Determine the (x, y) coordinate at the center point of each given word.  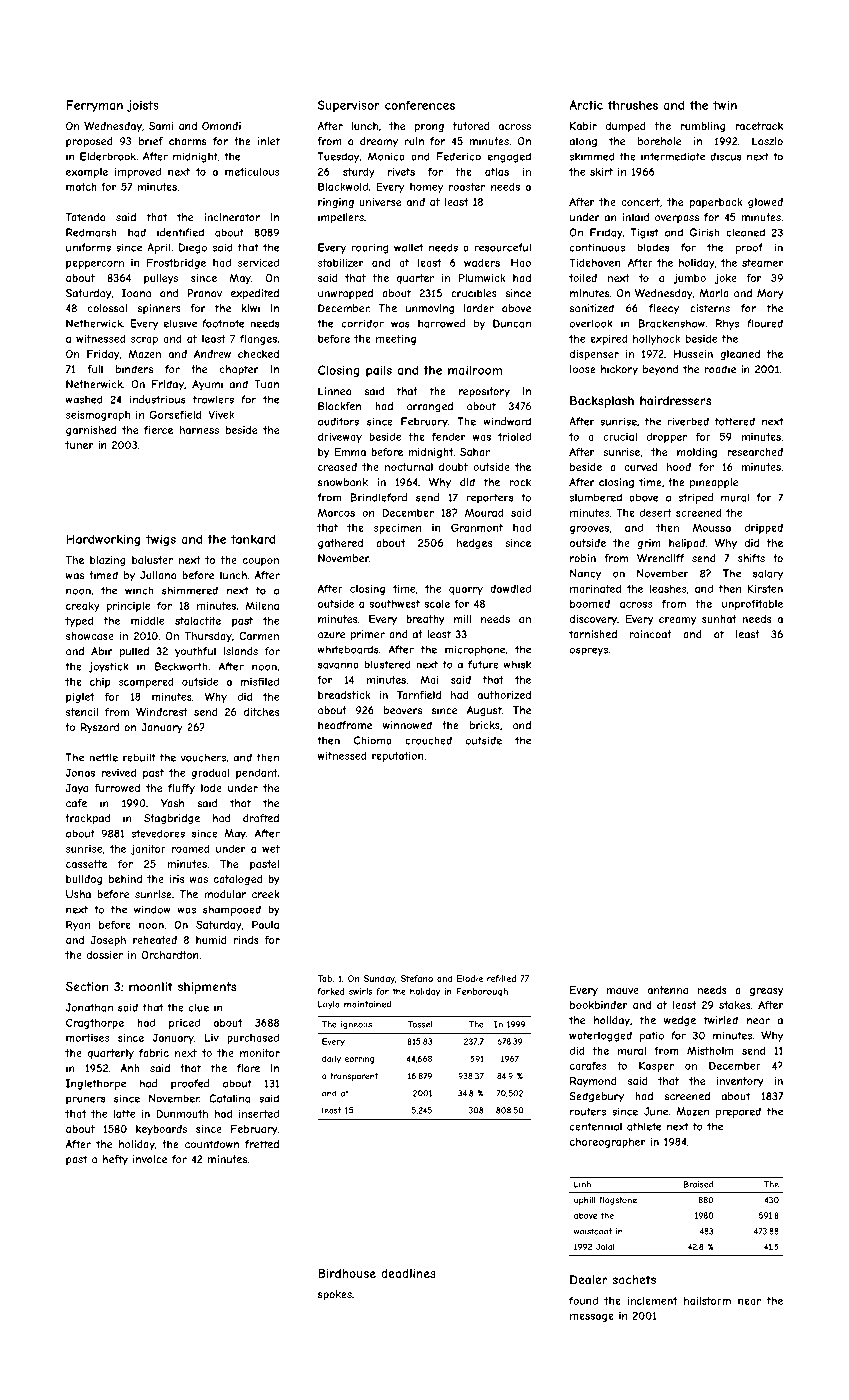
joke (726, 279)
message (592, 1317)
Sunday (379, 979)
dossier (105, 955)
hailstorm (707, 1301)
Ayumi (207, 385)
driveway (340, 437)
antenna (668, 990)
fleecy (664, 309)
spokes (335, 1295)
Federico (459, 156)
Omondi (221, 126)
